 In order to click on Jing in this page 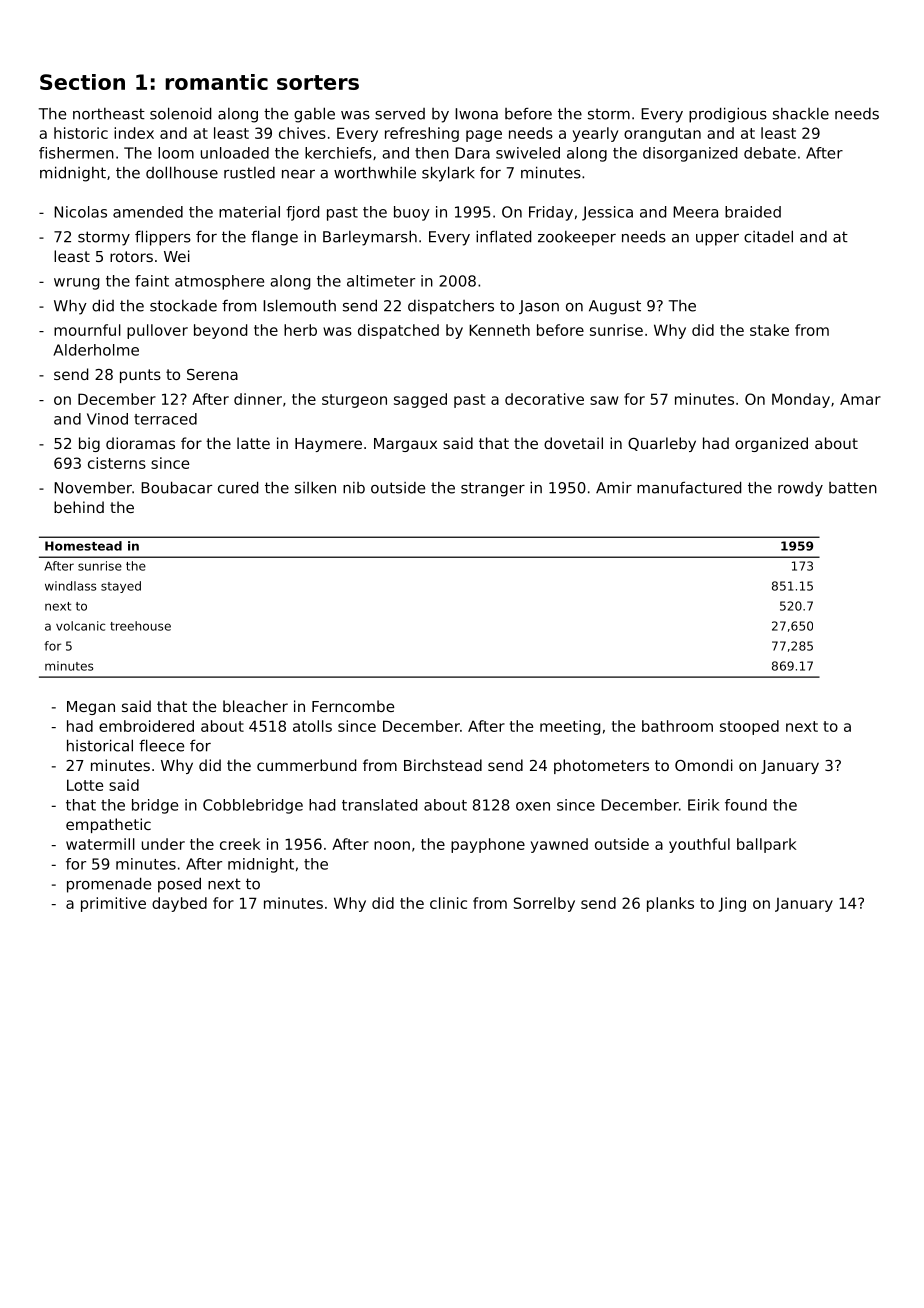, I will do `click(732, 904)`.
